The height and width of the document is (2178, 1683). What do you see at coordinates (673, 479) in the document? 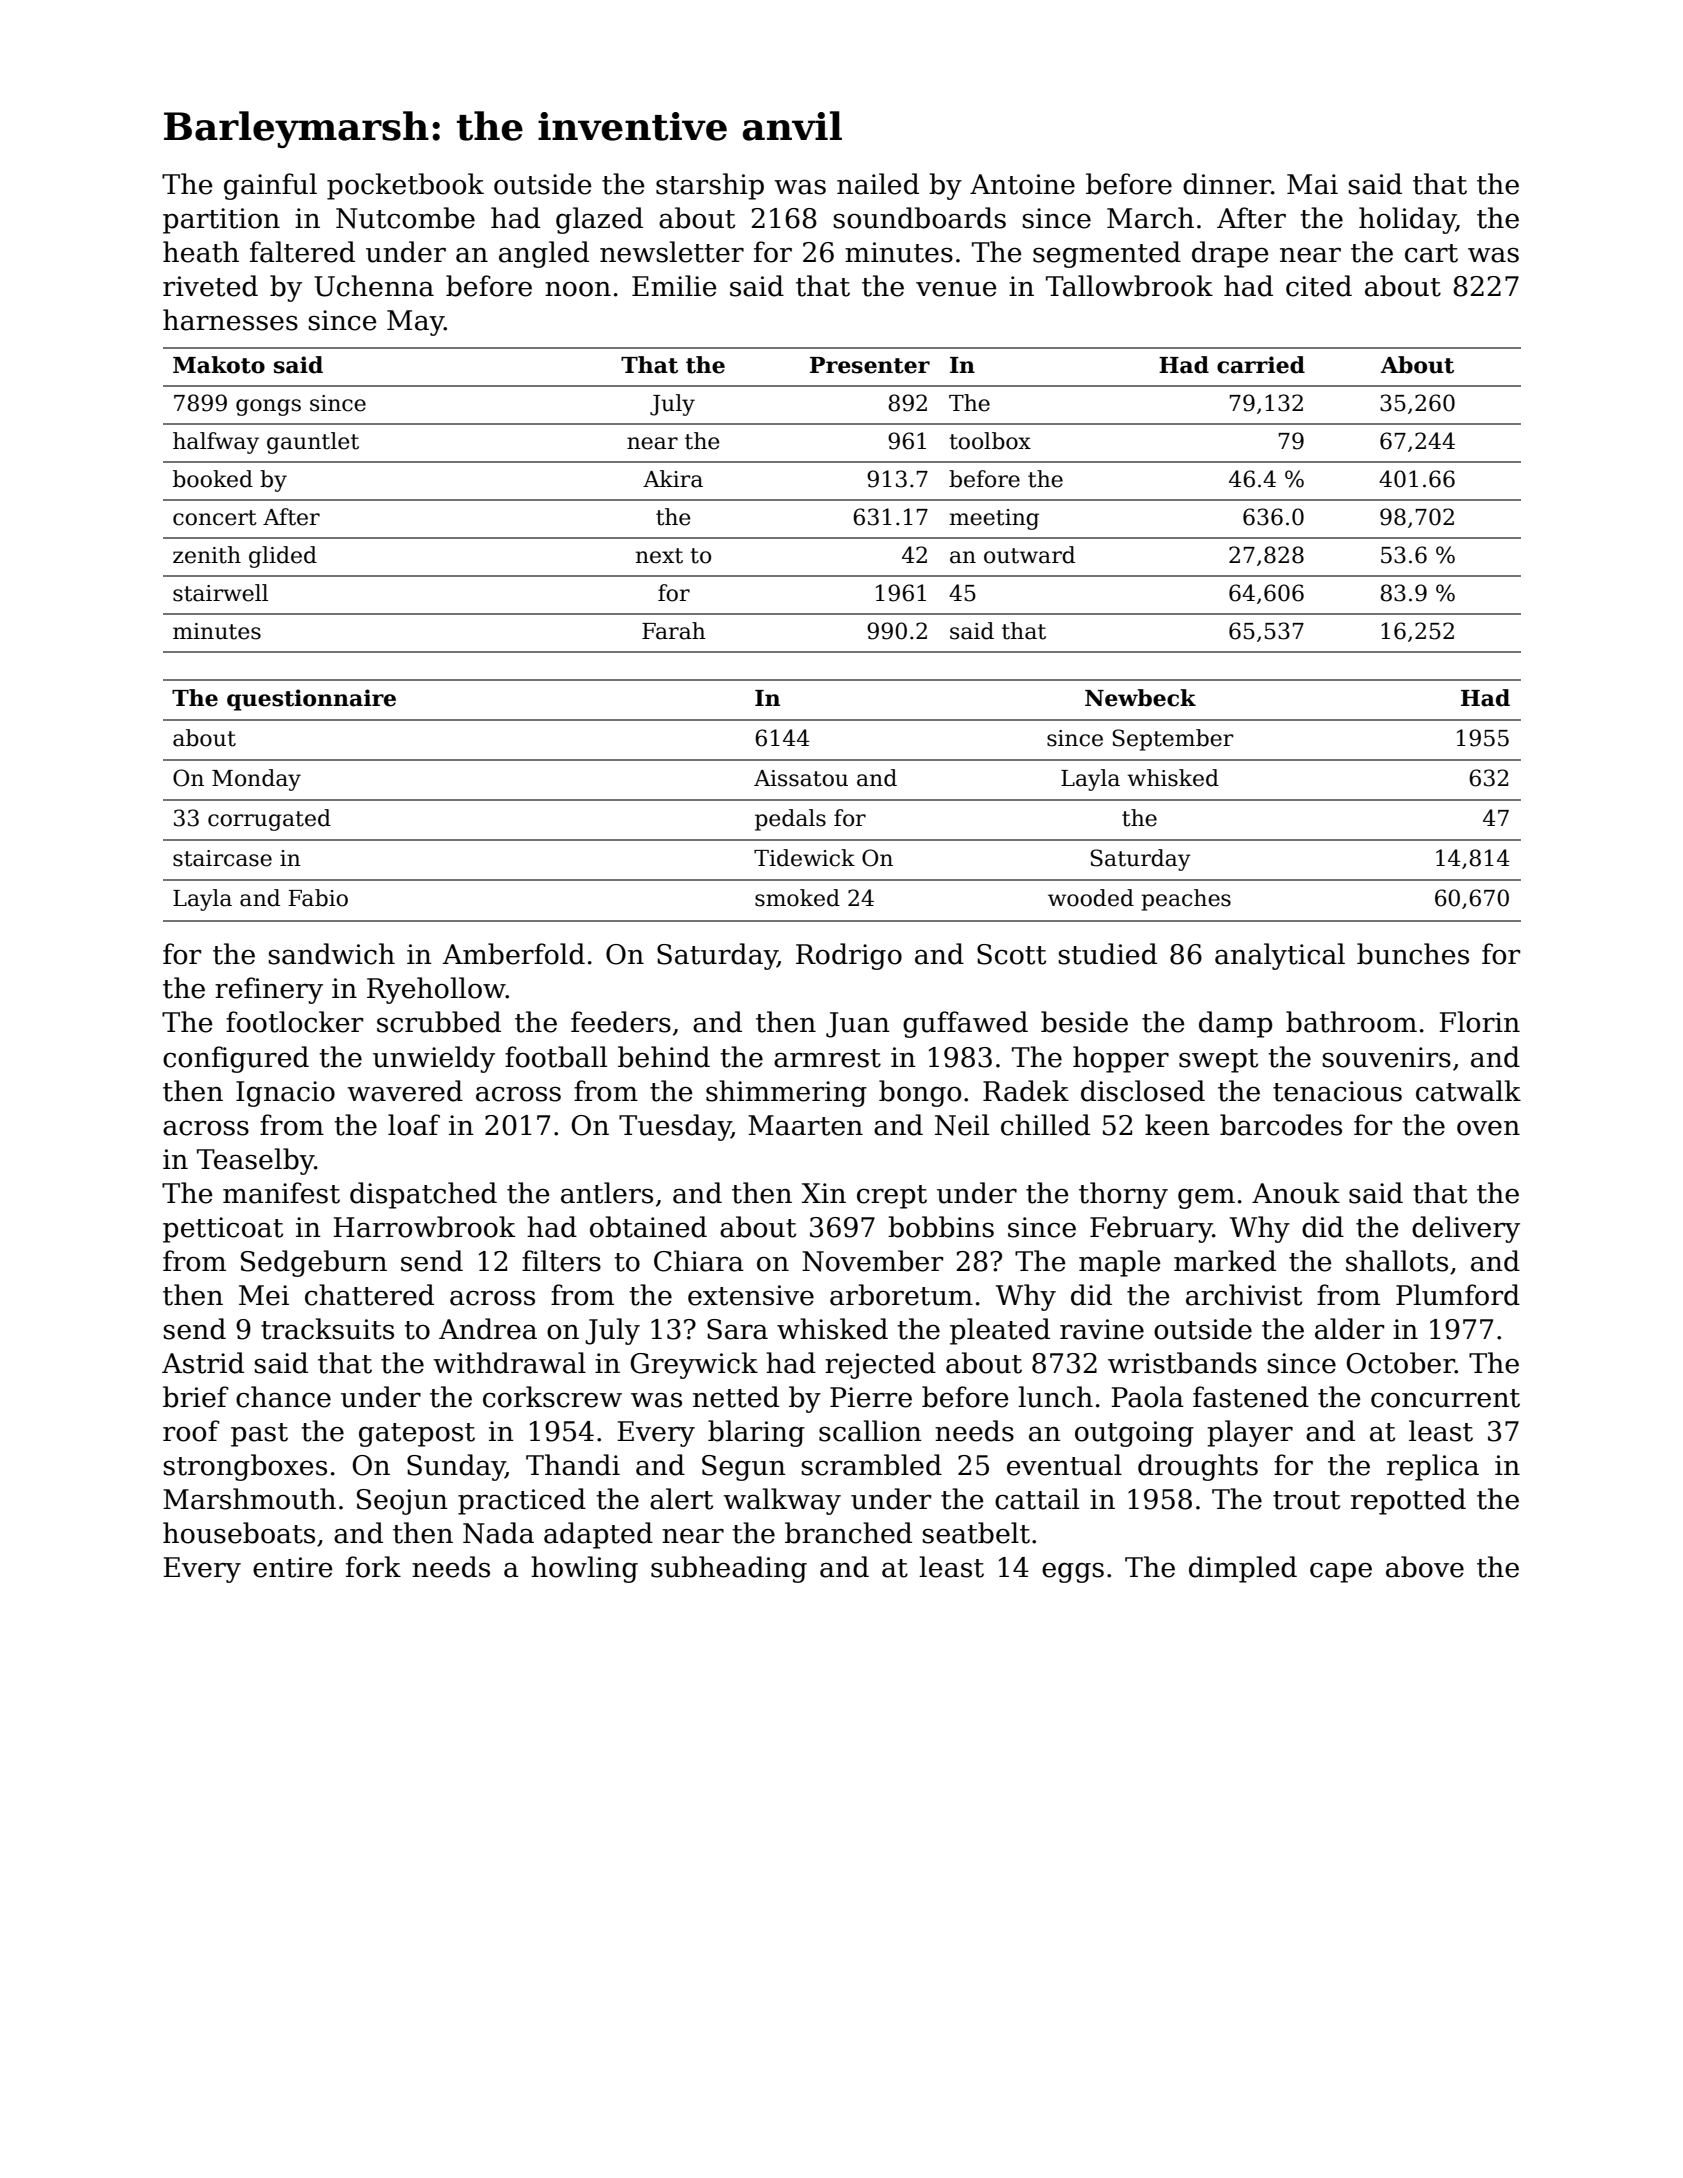
I see `Akira` at bounding box center [673, 479].
